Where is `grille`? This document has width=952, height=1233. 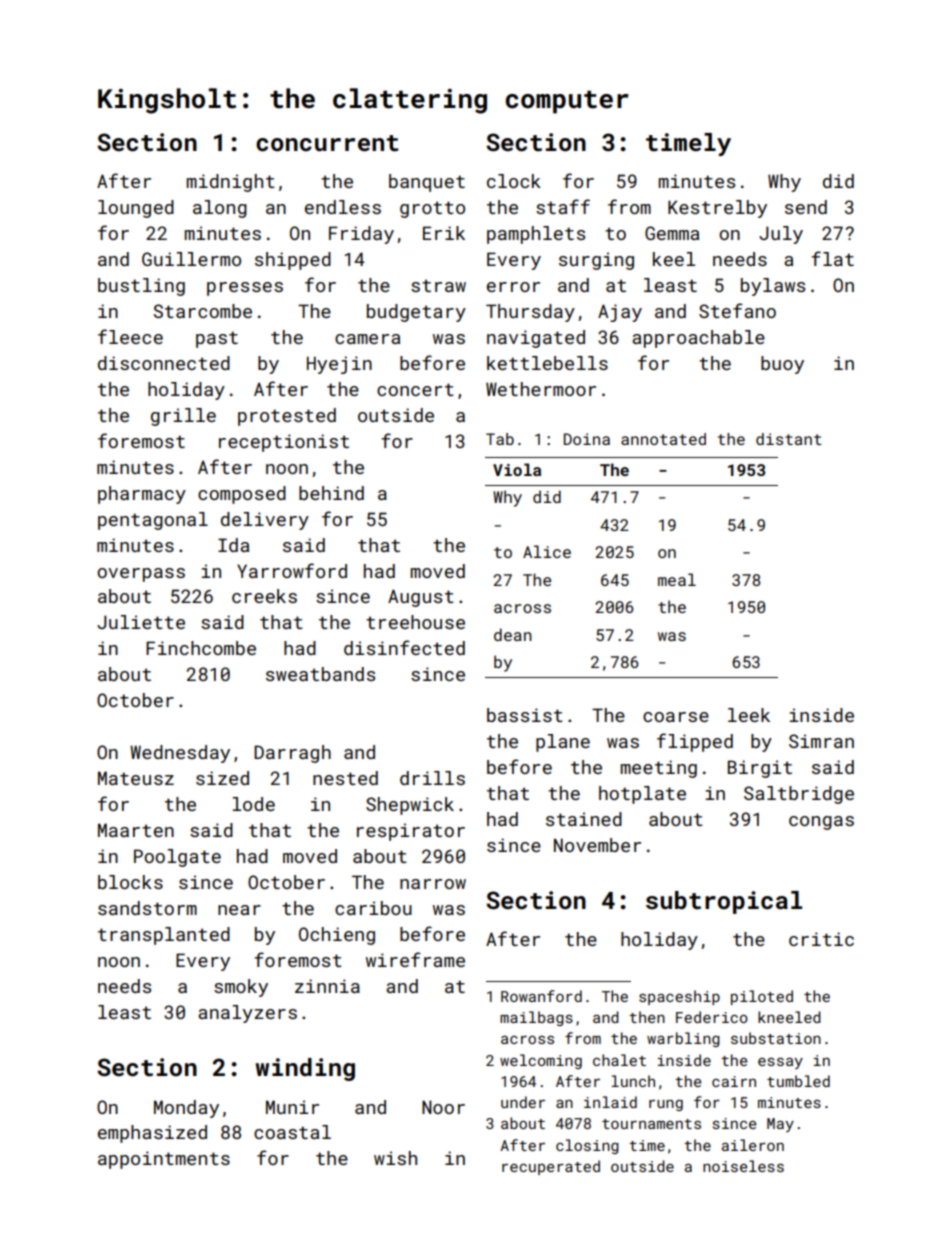 grille is located at coordinates (183, 417).
